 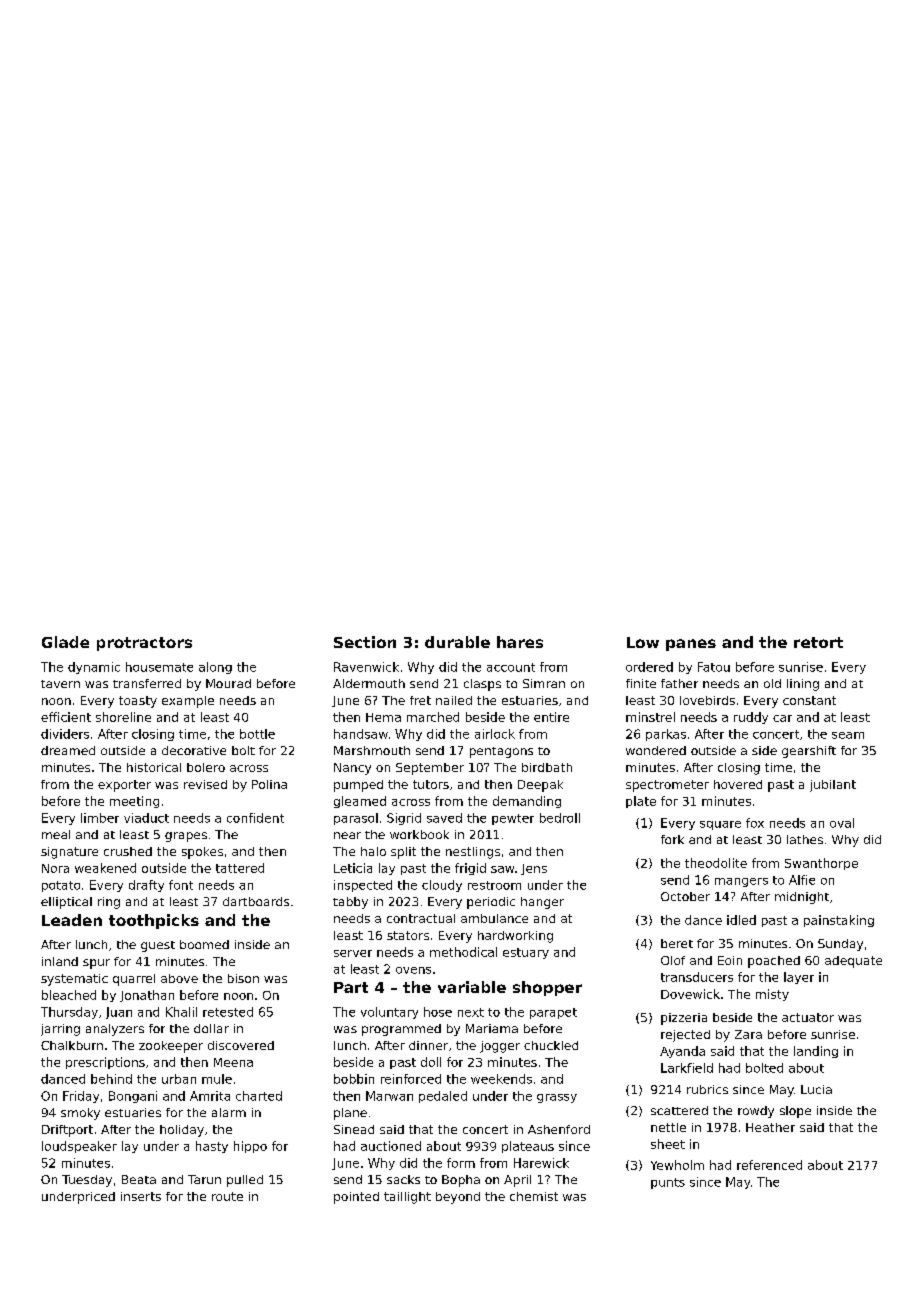 I want to click on pumped, so click(x=358, y=786).
